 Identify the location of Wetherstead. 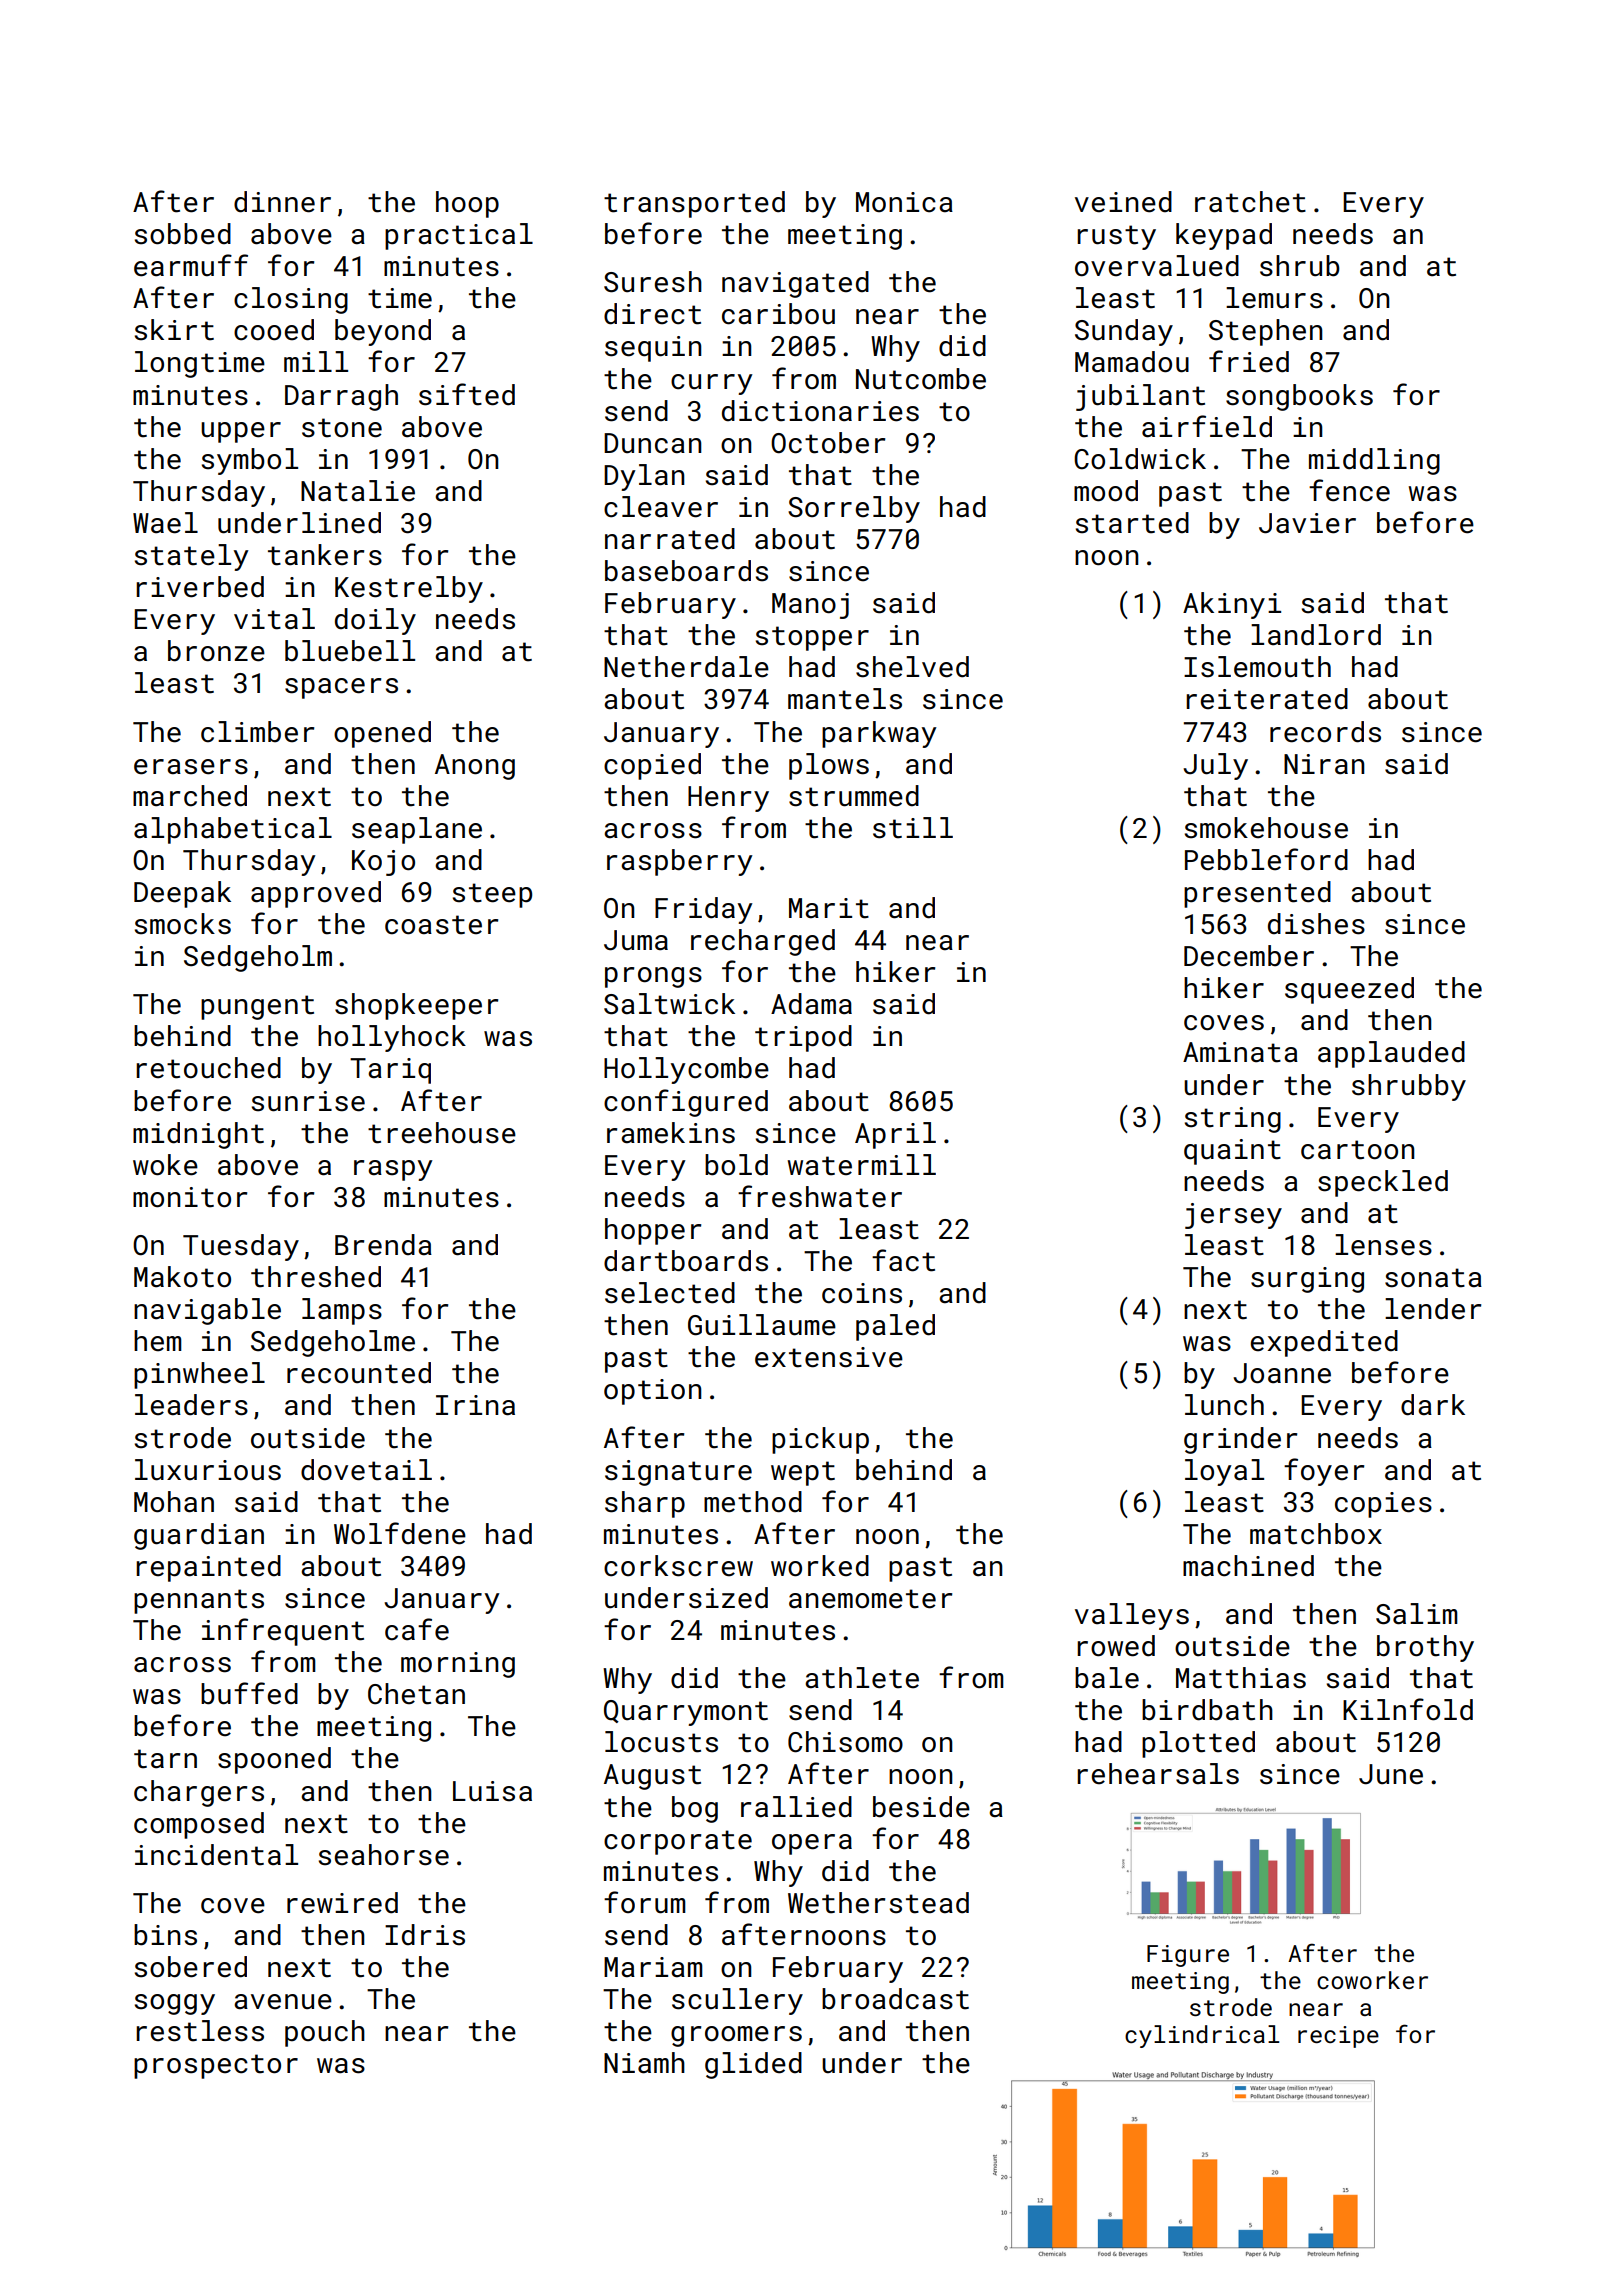
(878, 1903).
